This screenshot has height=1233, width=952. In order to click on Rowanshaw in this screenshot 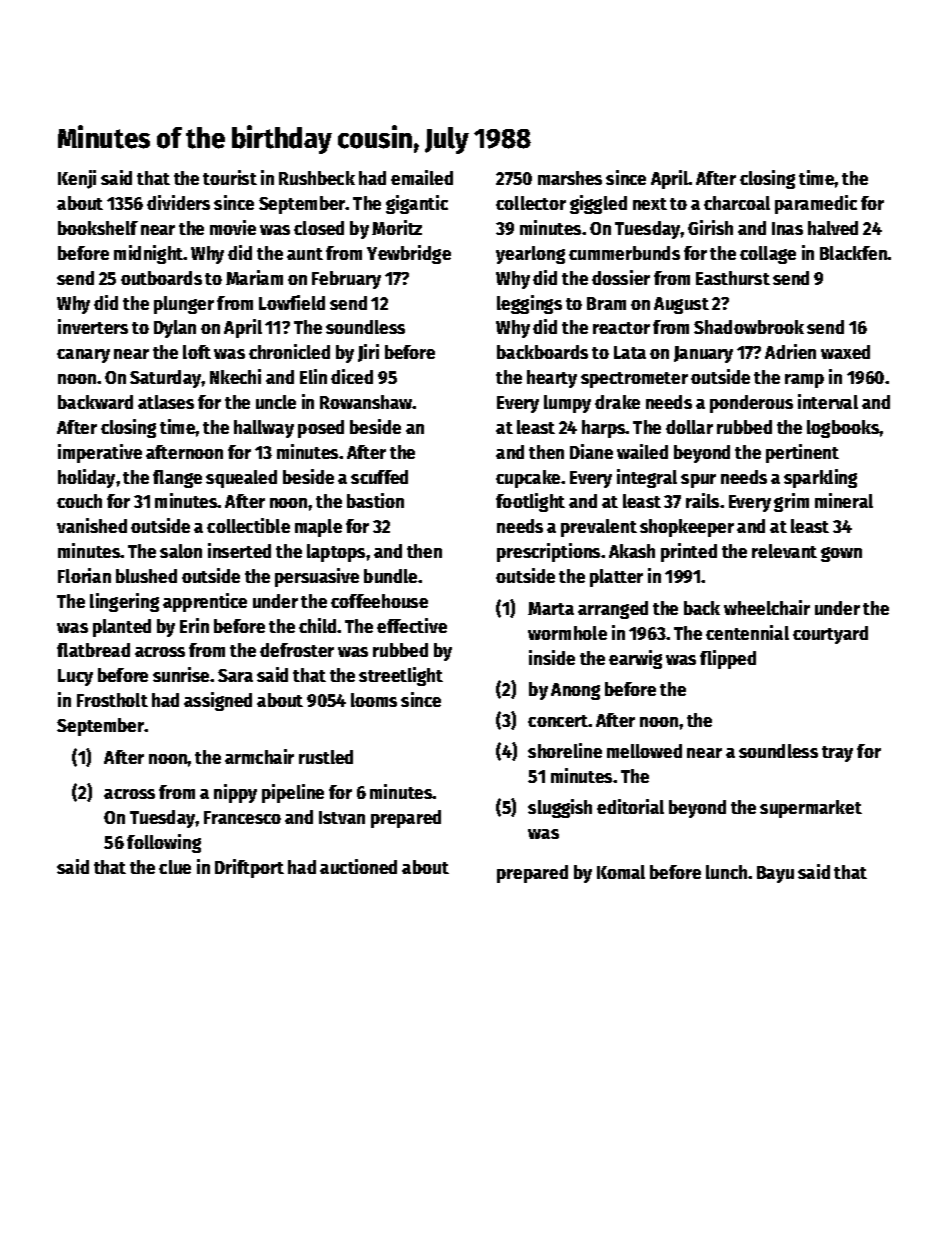, I will do `click(366, 402)`.
